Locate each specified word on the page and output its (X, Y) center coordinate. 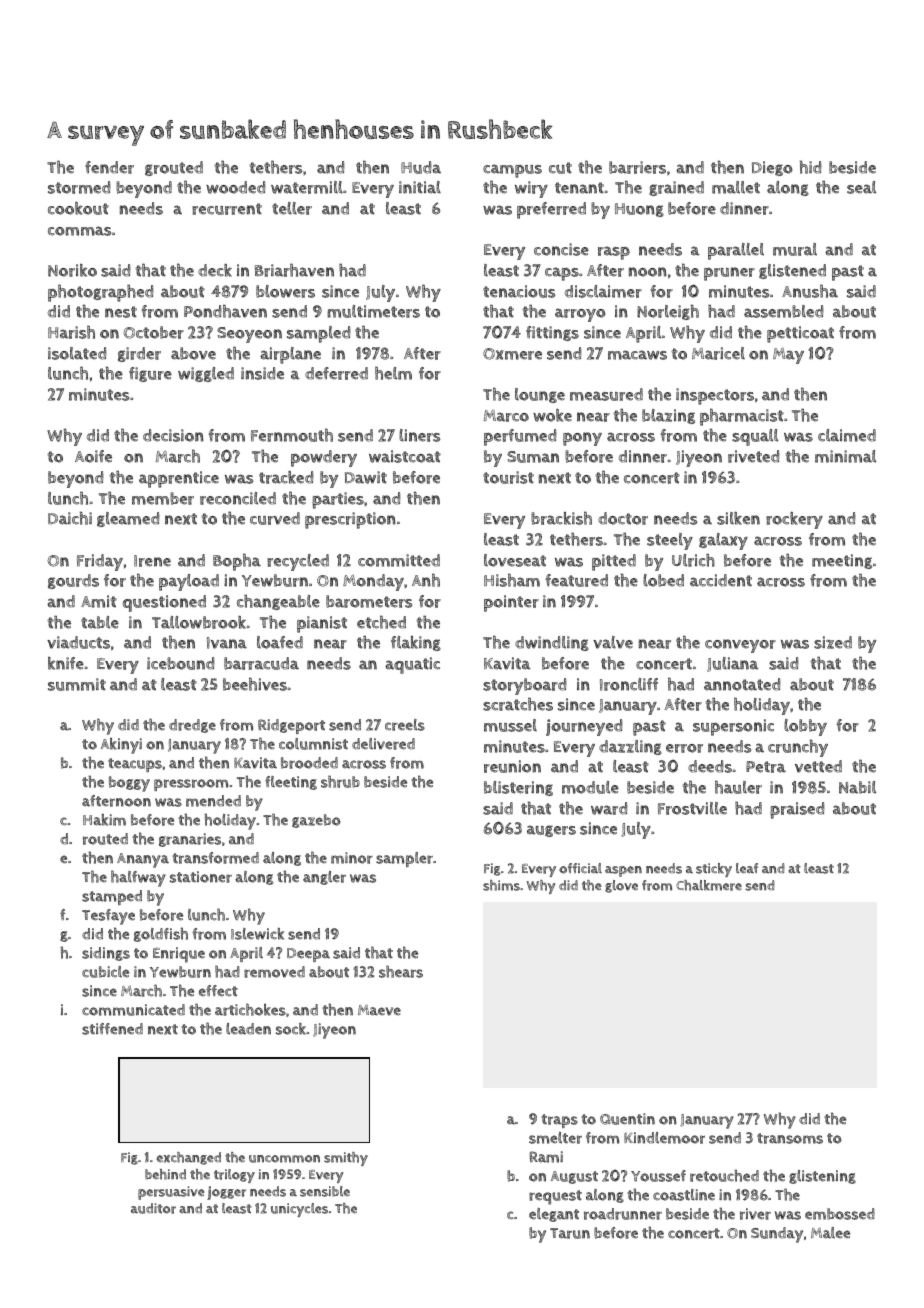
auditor (153, 1208)
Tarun (570, 1233)
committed (399, 560)
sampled (318, 334)
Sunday (777, 1235)
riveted (753, 456)
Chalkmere (709, 885)
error (684, 748)
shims (501, 885)
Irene (152, 561)
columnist (313, 744)
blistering (518, 788)
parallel (736, 251)
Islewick (257, 934)
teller (292, 208)
